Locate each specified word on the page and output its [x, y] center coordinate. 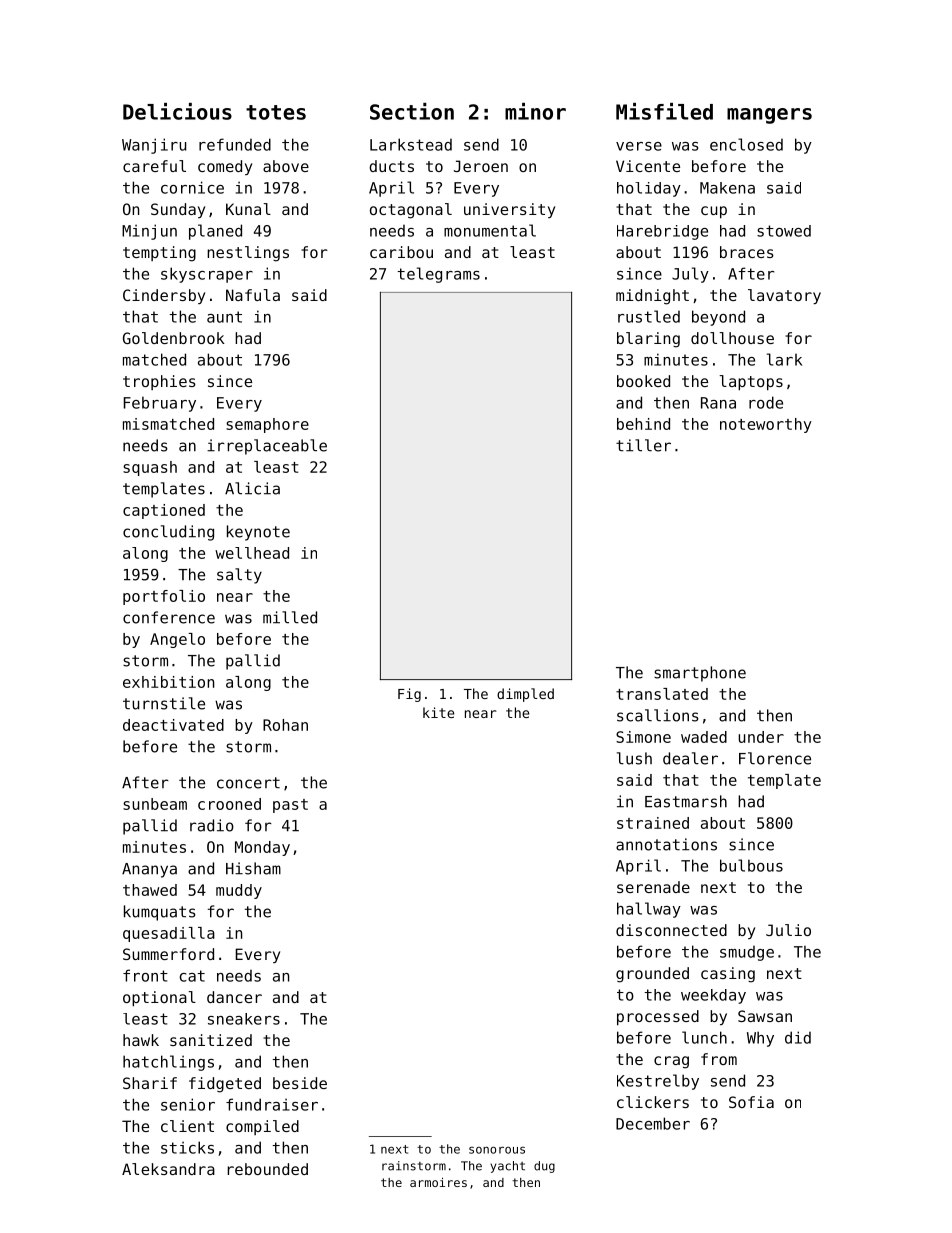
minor [535, 111]
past [290, 806]
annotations [666, 844]
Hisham [253, 868]
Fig [409, 695]
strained [653, 823]
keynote [258, 533]
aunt [224, 317]
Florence [775, 758]
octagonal [411, 211]
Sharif [150, 1083]
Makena [727, 188]
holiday [649, 189]
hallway [649, 910]
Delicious [177, 111]
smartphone [700, 674]
